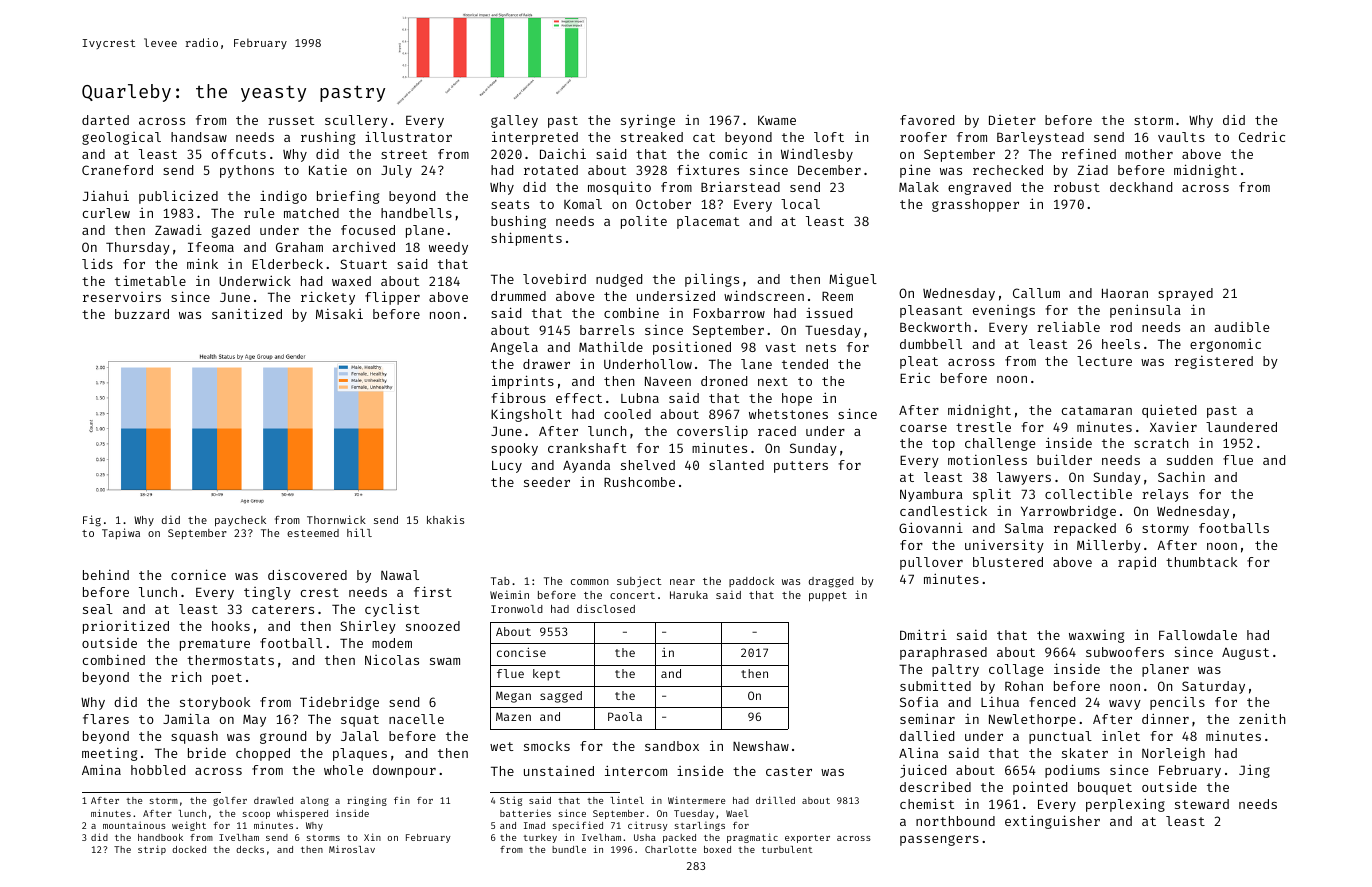 This screenshot has height=887, width=1372. What do you see at coordinates (523, 382) in the screenshot?
I see `imprints` at bounding box center [523, 382].
